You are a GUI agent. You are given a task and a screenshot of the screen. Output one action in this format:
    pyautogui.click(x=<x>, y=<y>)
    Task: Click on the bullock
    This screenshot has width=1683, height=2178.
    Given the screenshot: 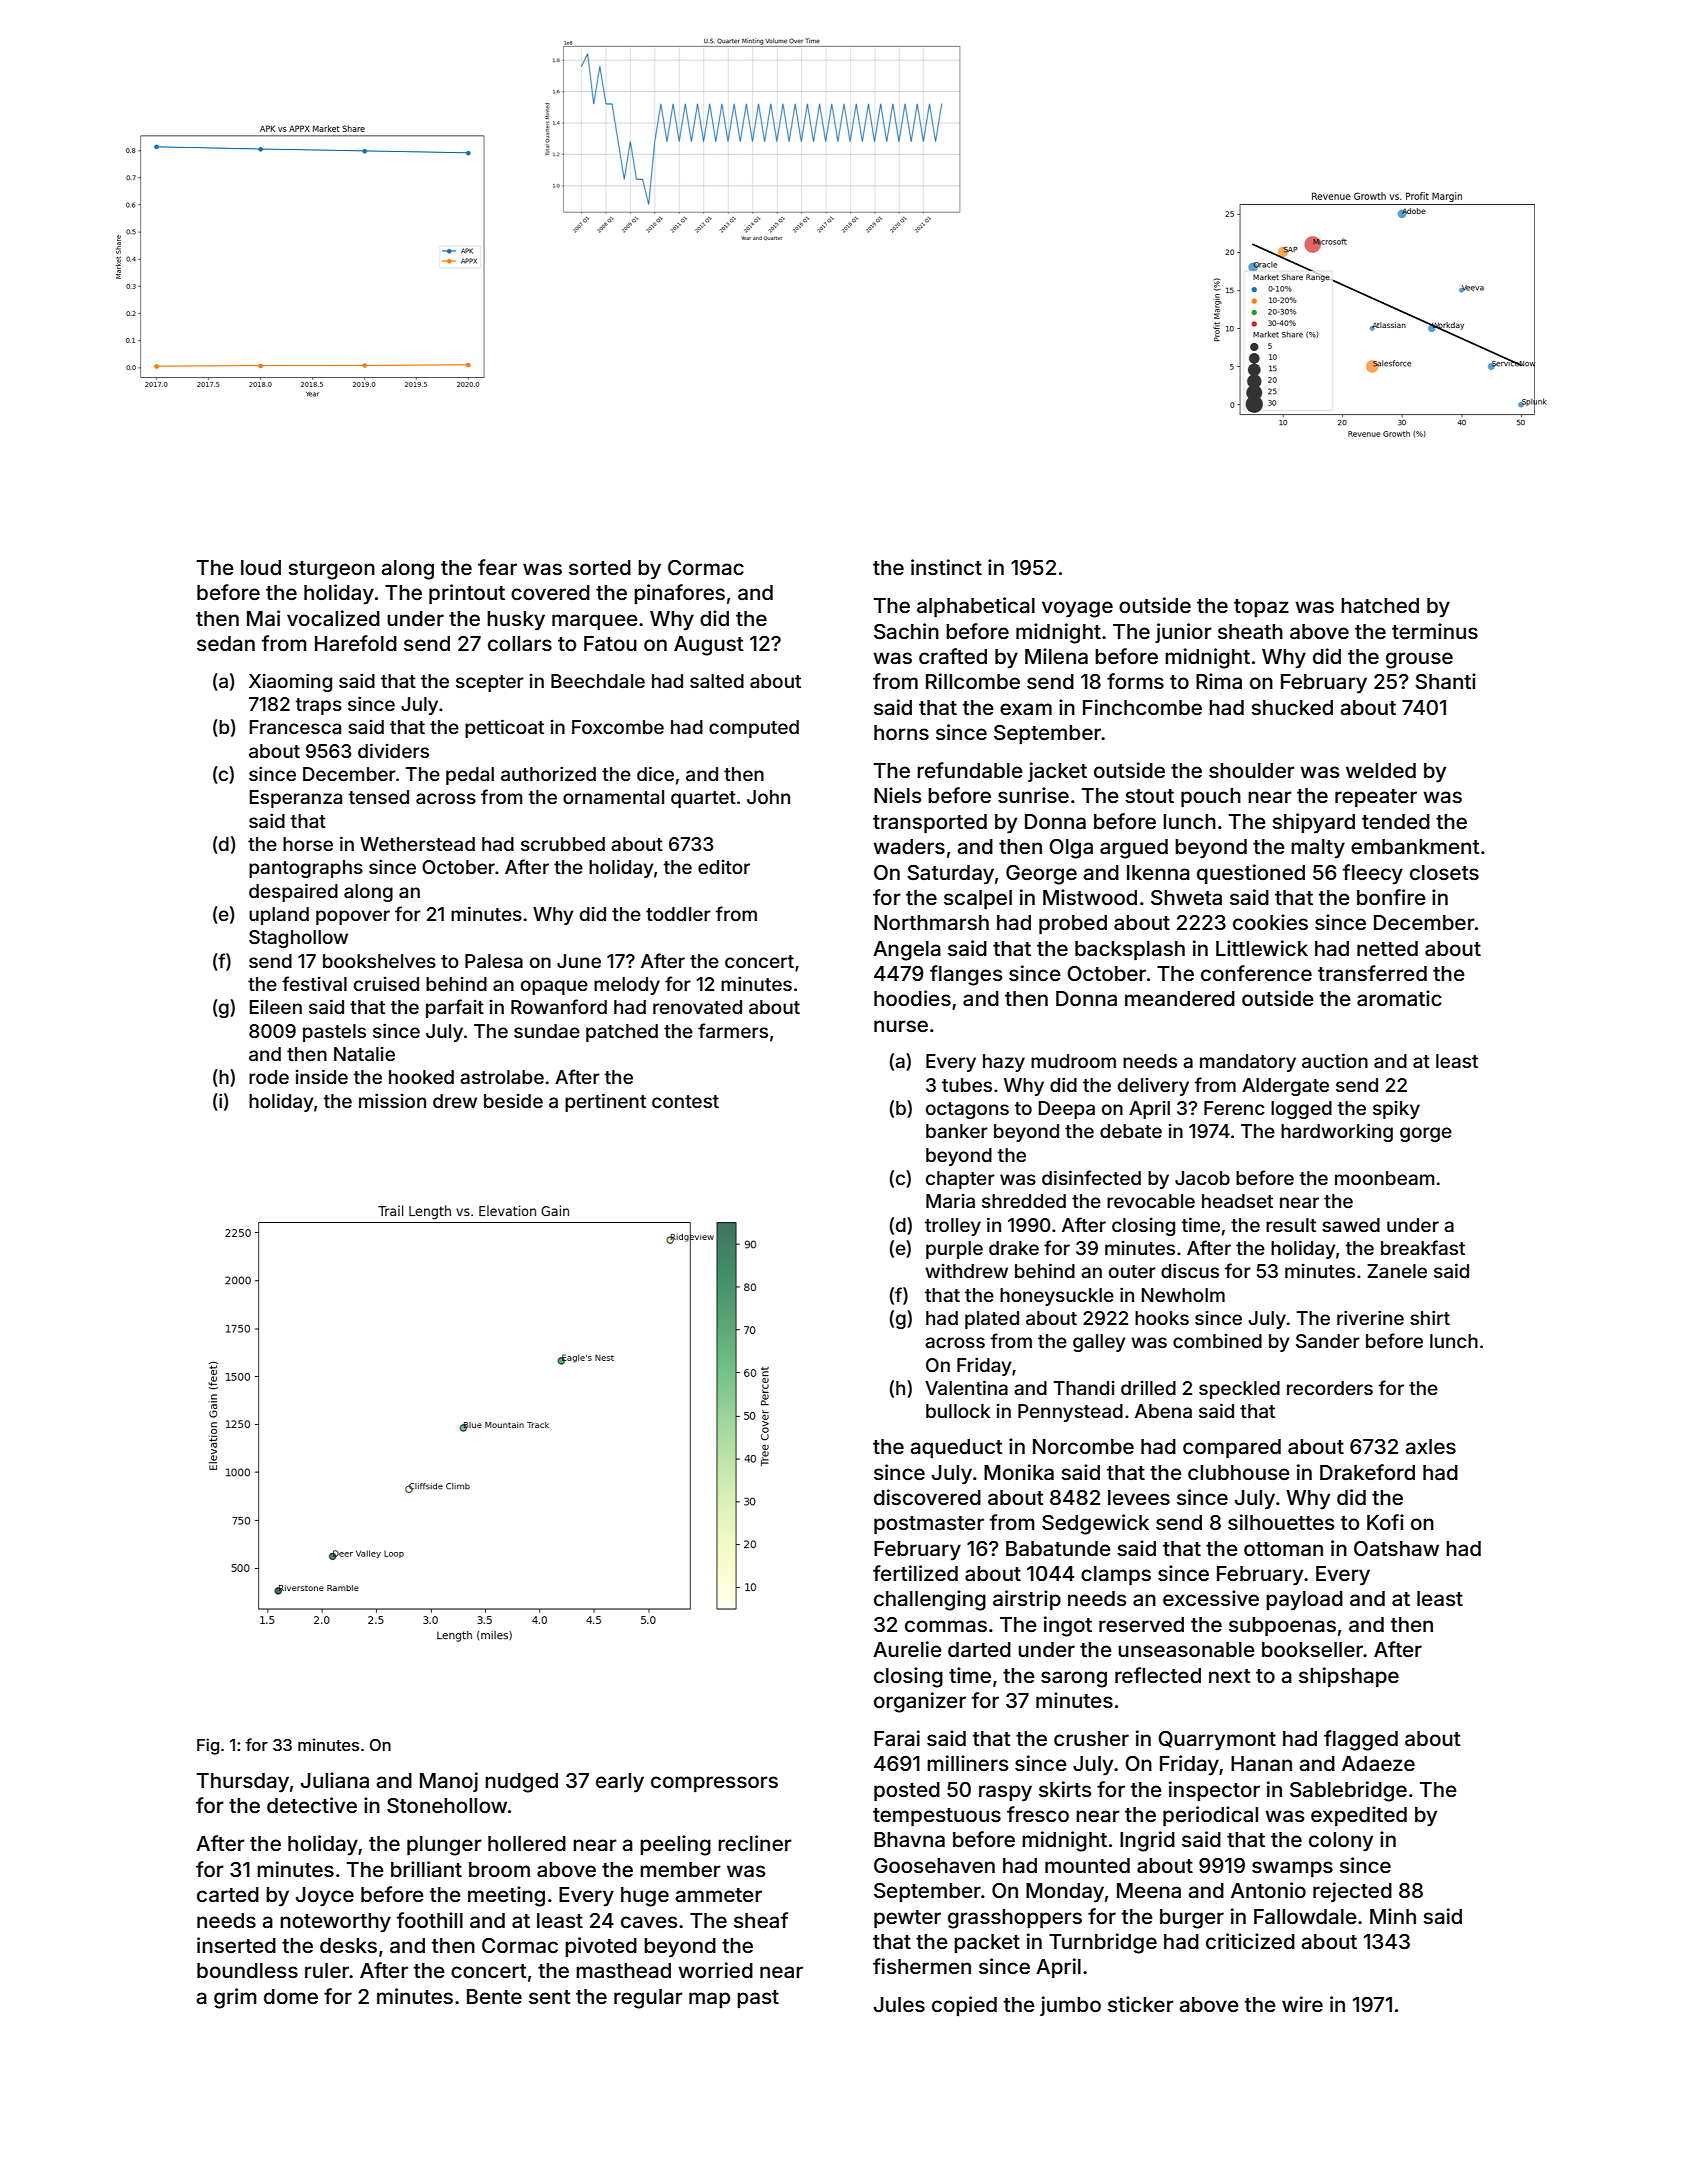 What is the action you would take?
    pyautogui.click(x=958, y=1411)
